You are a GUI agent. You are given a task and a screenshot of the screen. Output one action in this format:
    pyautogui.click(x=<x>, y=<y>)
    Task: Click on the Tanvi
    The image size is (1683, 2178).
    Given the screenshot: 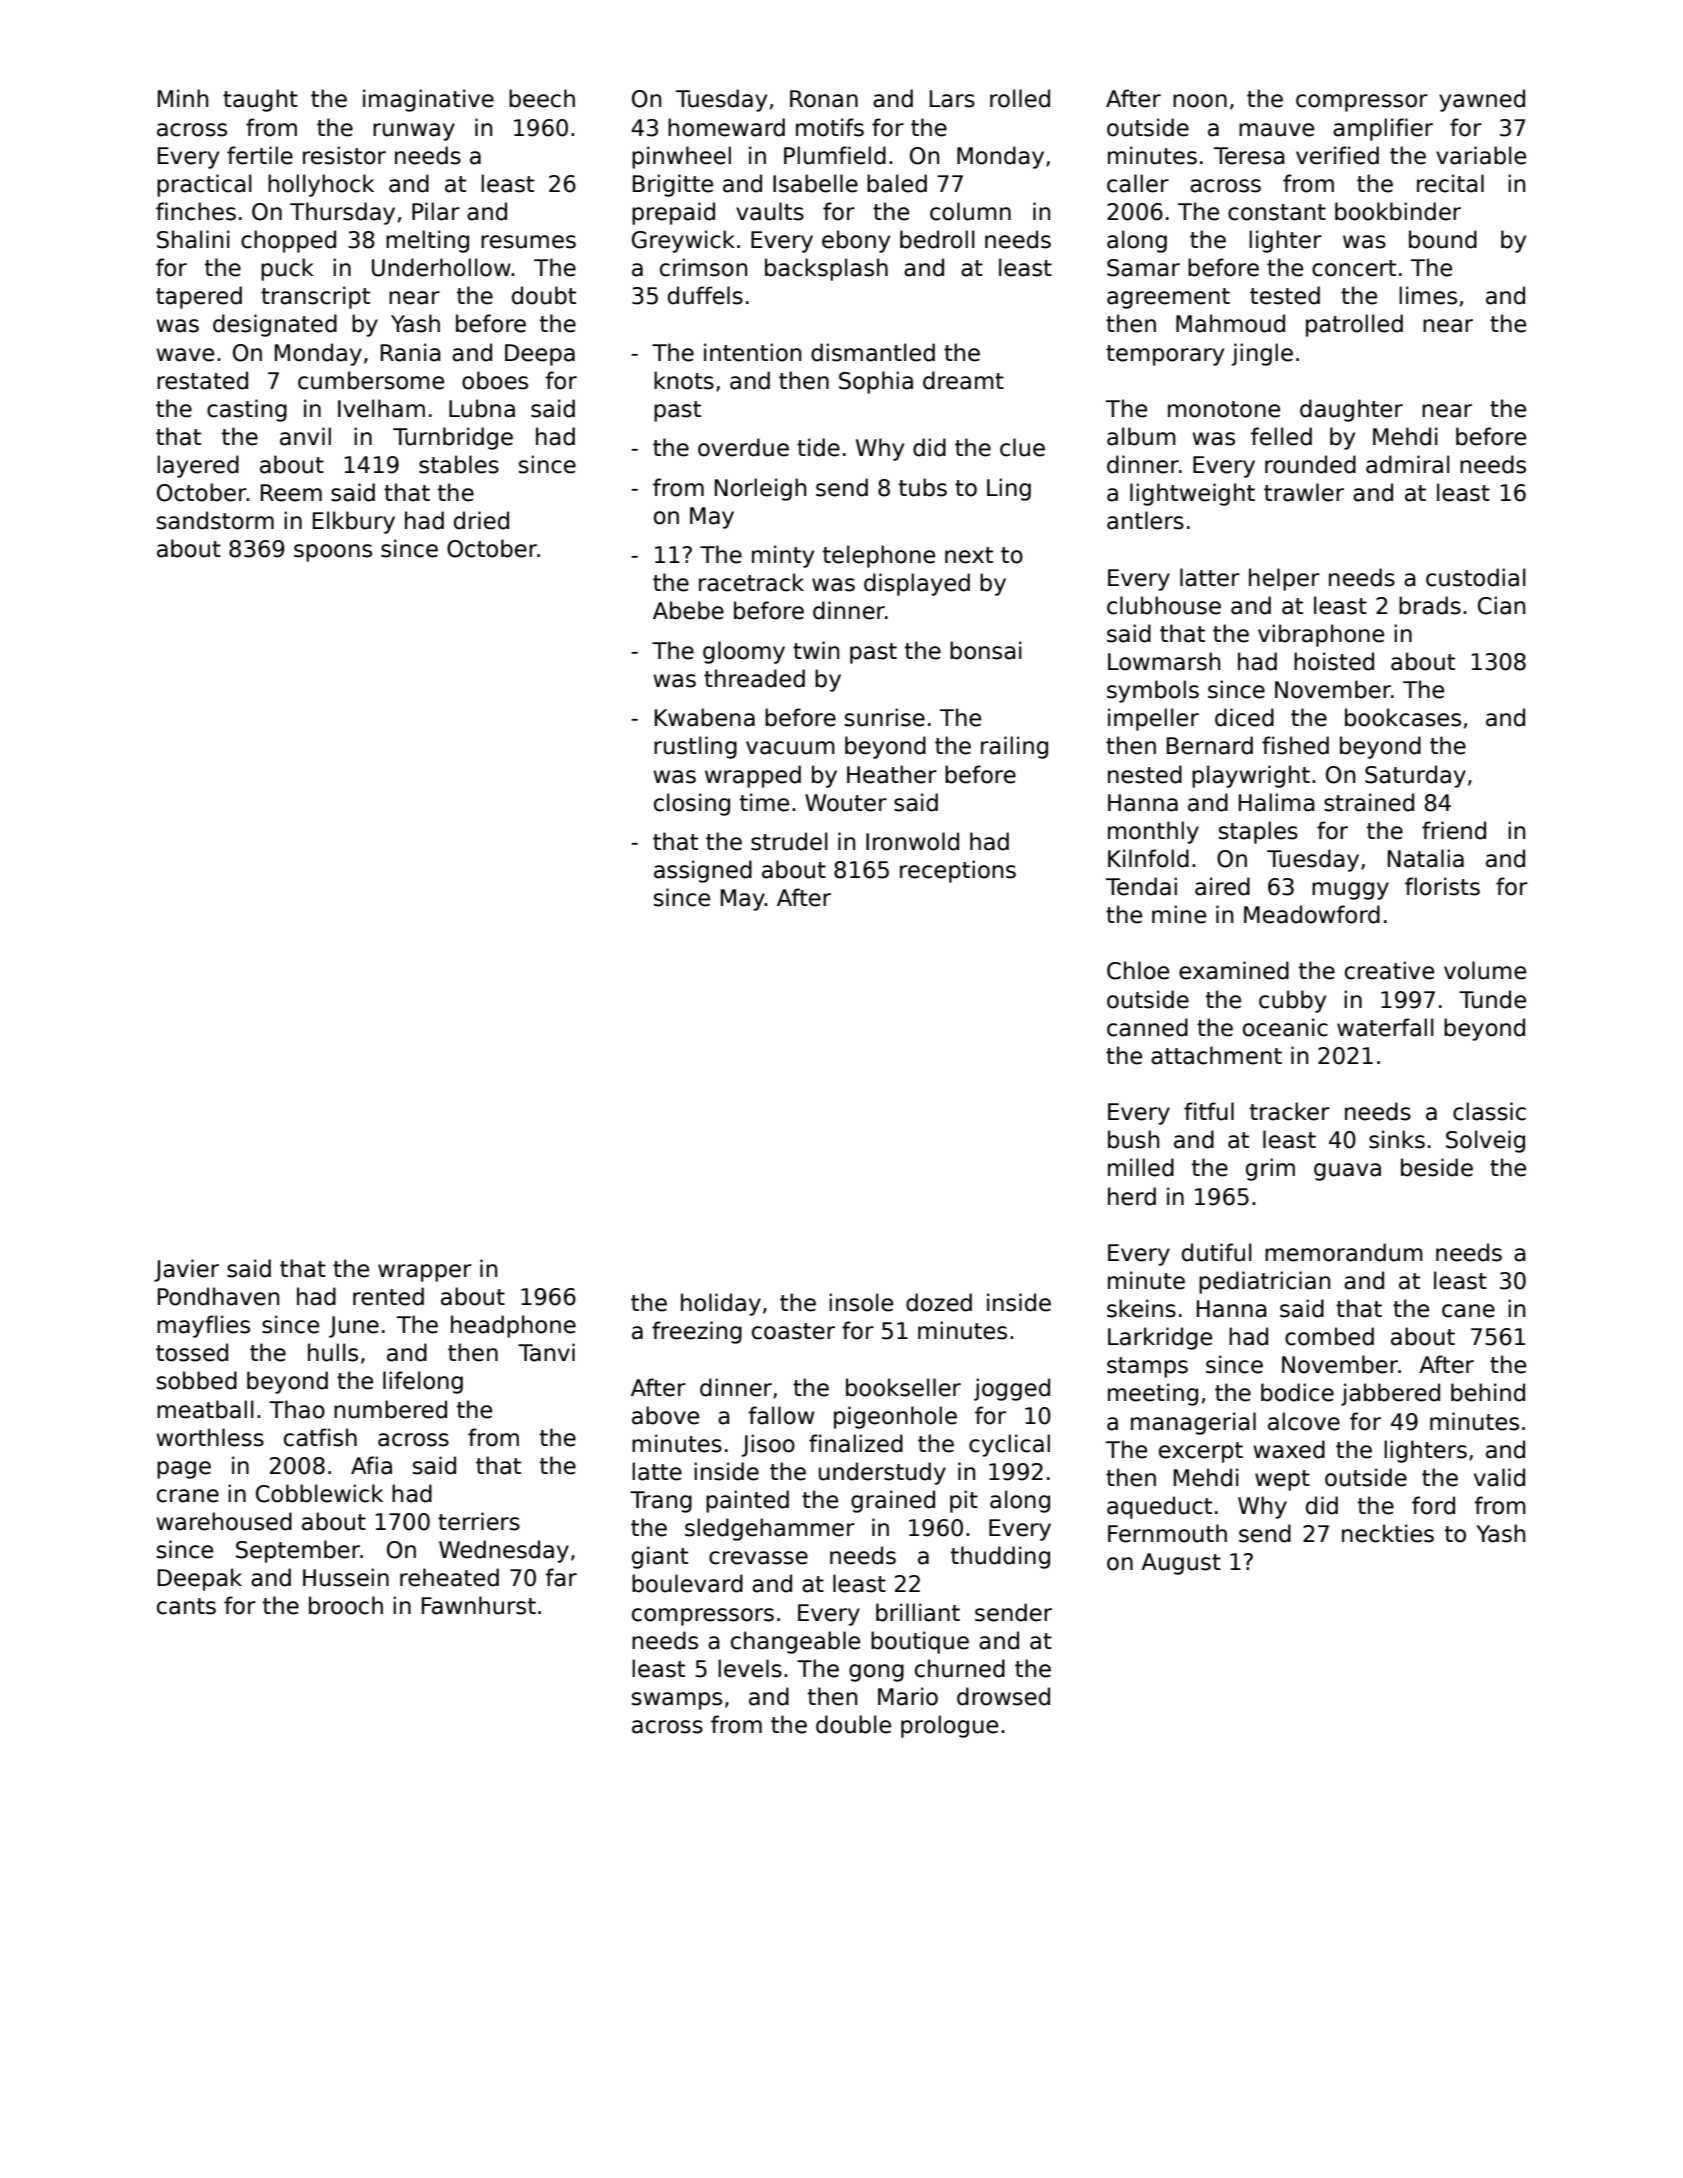 What is the action you would take?
    pyautogui.click(x=546, y=1352)
